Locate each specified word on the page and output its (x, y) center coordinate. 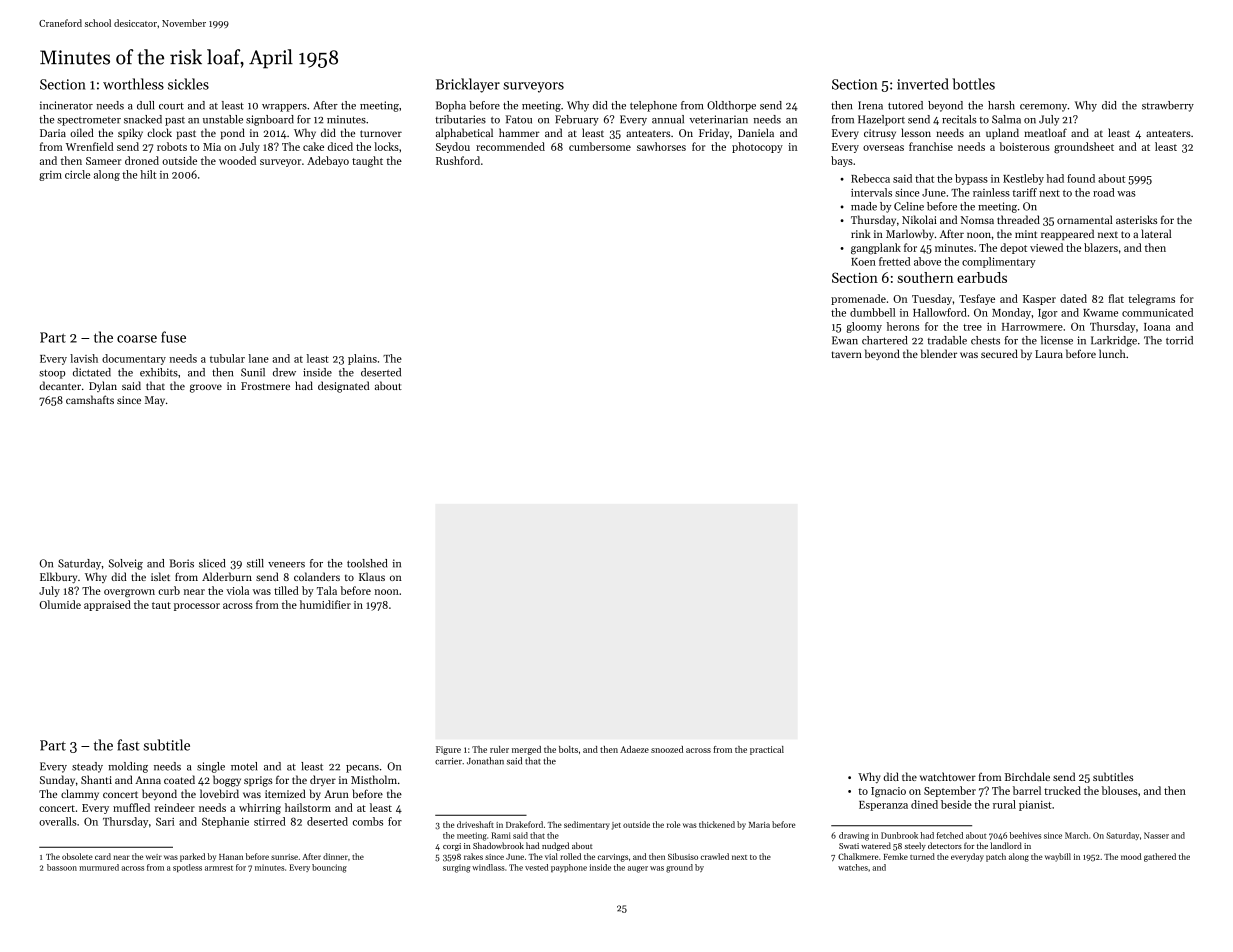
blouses (1120, 790)
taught (367, 162)
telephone (653, 106)
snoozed (667, 749)
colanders (317, 576)
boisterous (1024, 146)
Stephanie (225, 822)
